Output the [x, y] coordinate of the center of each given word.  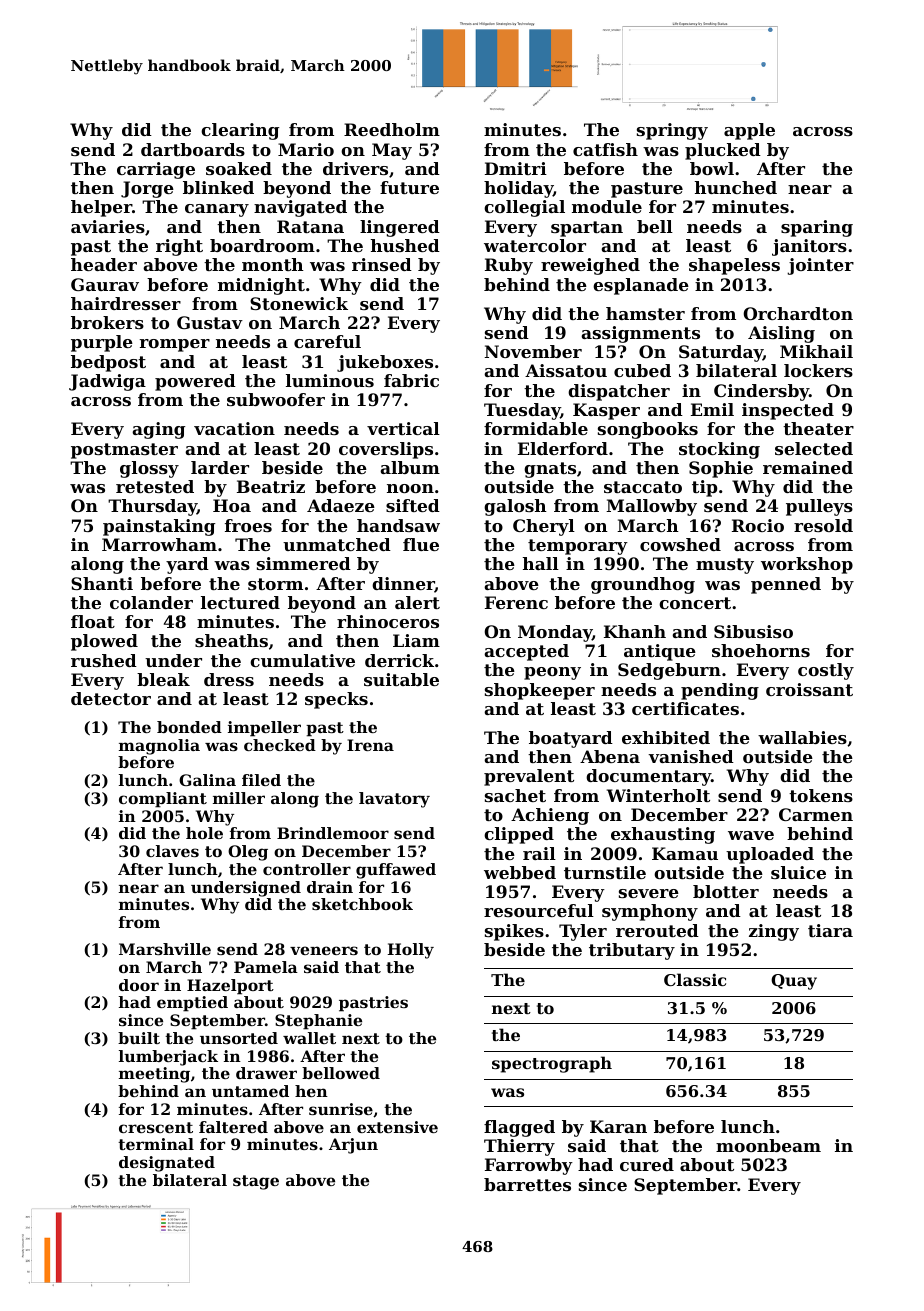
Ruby [509, 266]
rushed [104, 660]
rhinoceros [388, 621]
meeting [154, 1075]
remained [808, 467]
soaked [239, 168]
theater [818, 428]
